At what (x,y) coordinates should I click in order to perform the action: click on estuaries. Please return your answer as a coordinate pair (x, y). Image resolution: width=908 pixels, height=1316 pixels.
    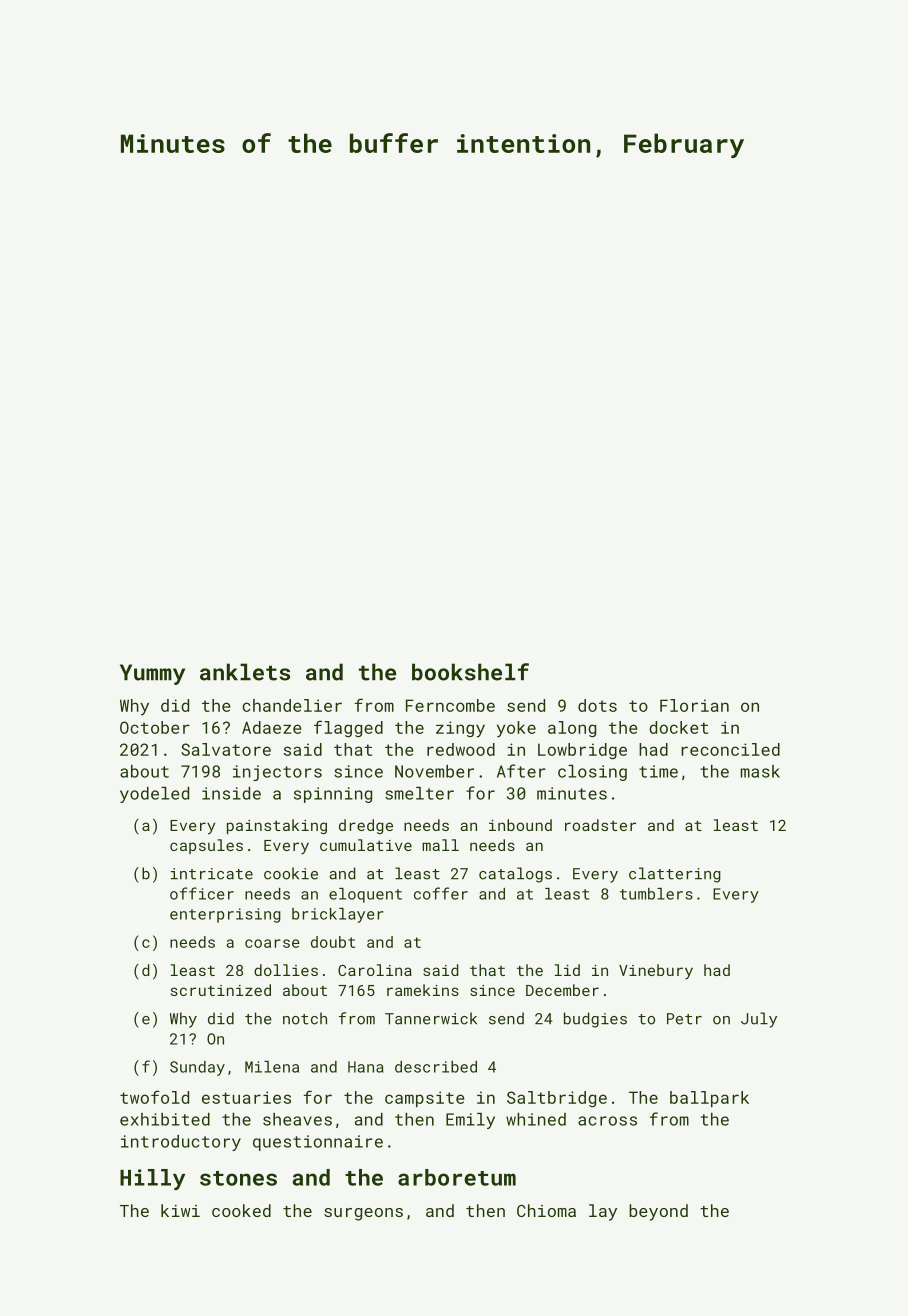
    Looking at the image, I should click on (246, 1097).
